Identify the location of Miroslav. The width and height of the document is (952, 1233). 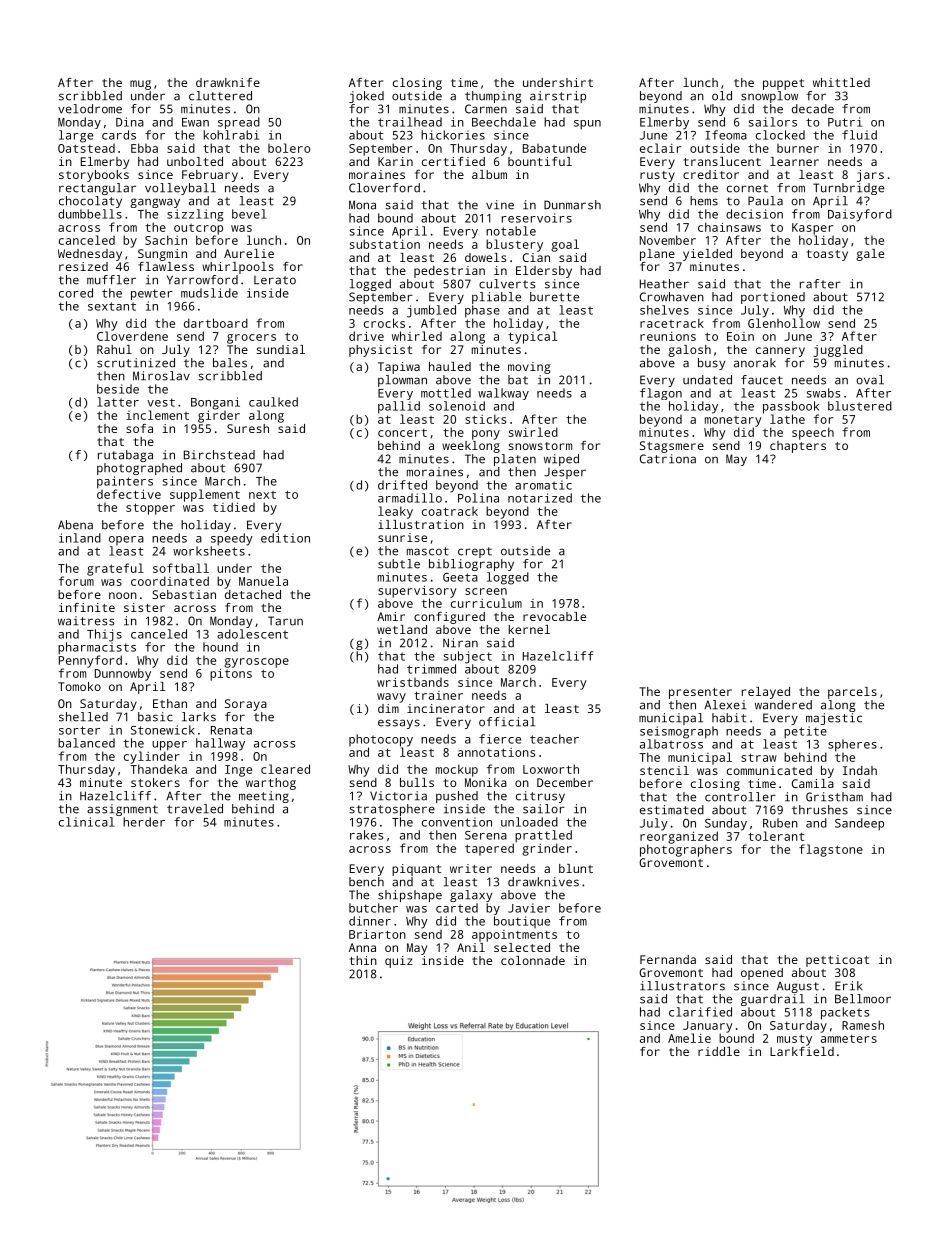
(161, 376).
